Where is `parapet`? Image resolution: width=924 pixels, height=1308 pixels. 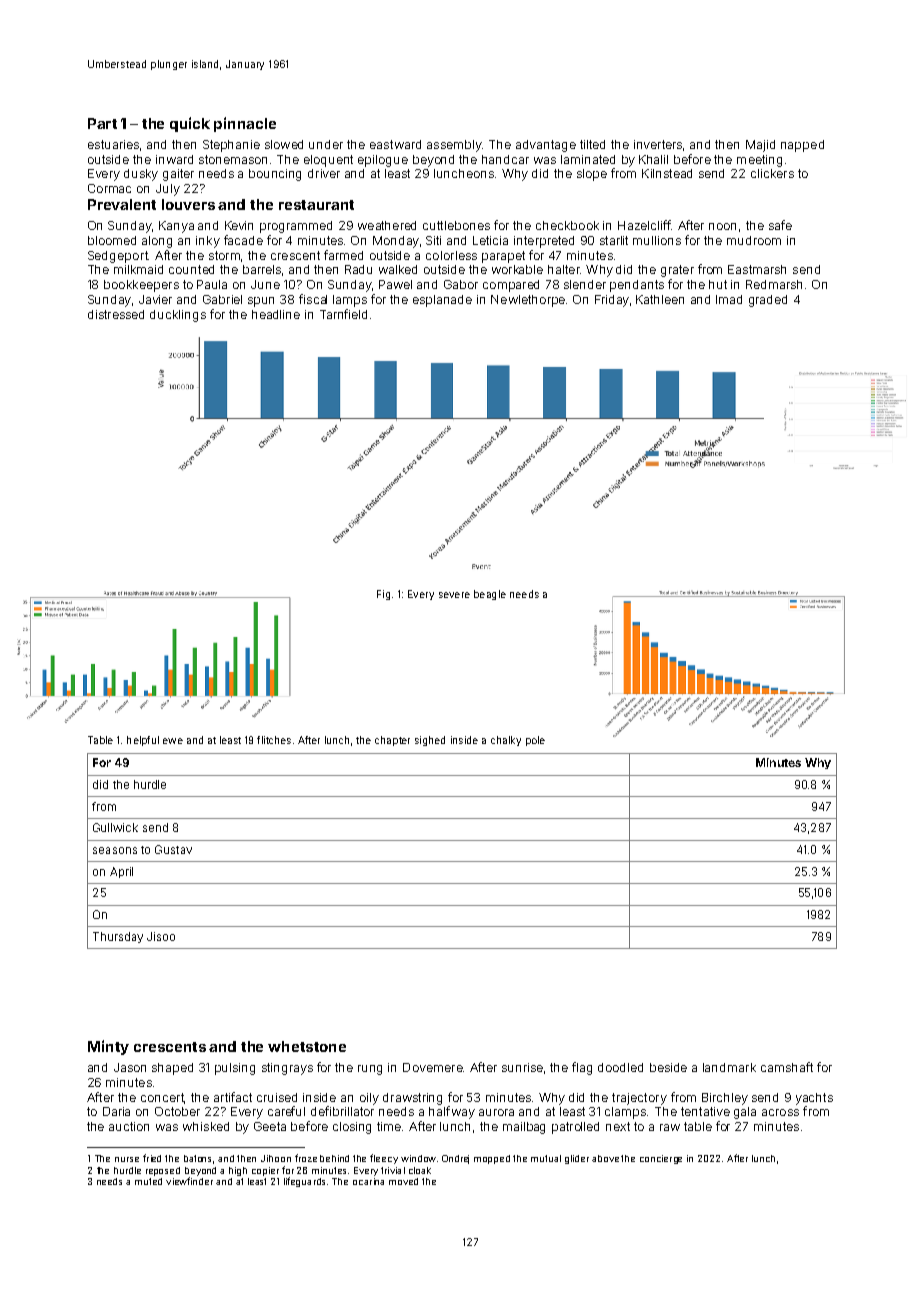 parapet is located at coordinates (503, 257).
